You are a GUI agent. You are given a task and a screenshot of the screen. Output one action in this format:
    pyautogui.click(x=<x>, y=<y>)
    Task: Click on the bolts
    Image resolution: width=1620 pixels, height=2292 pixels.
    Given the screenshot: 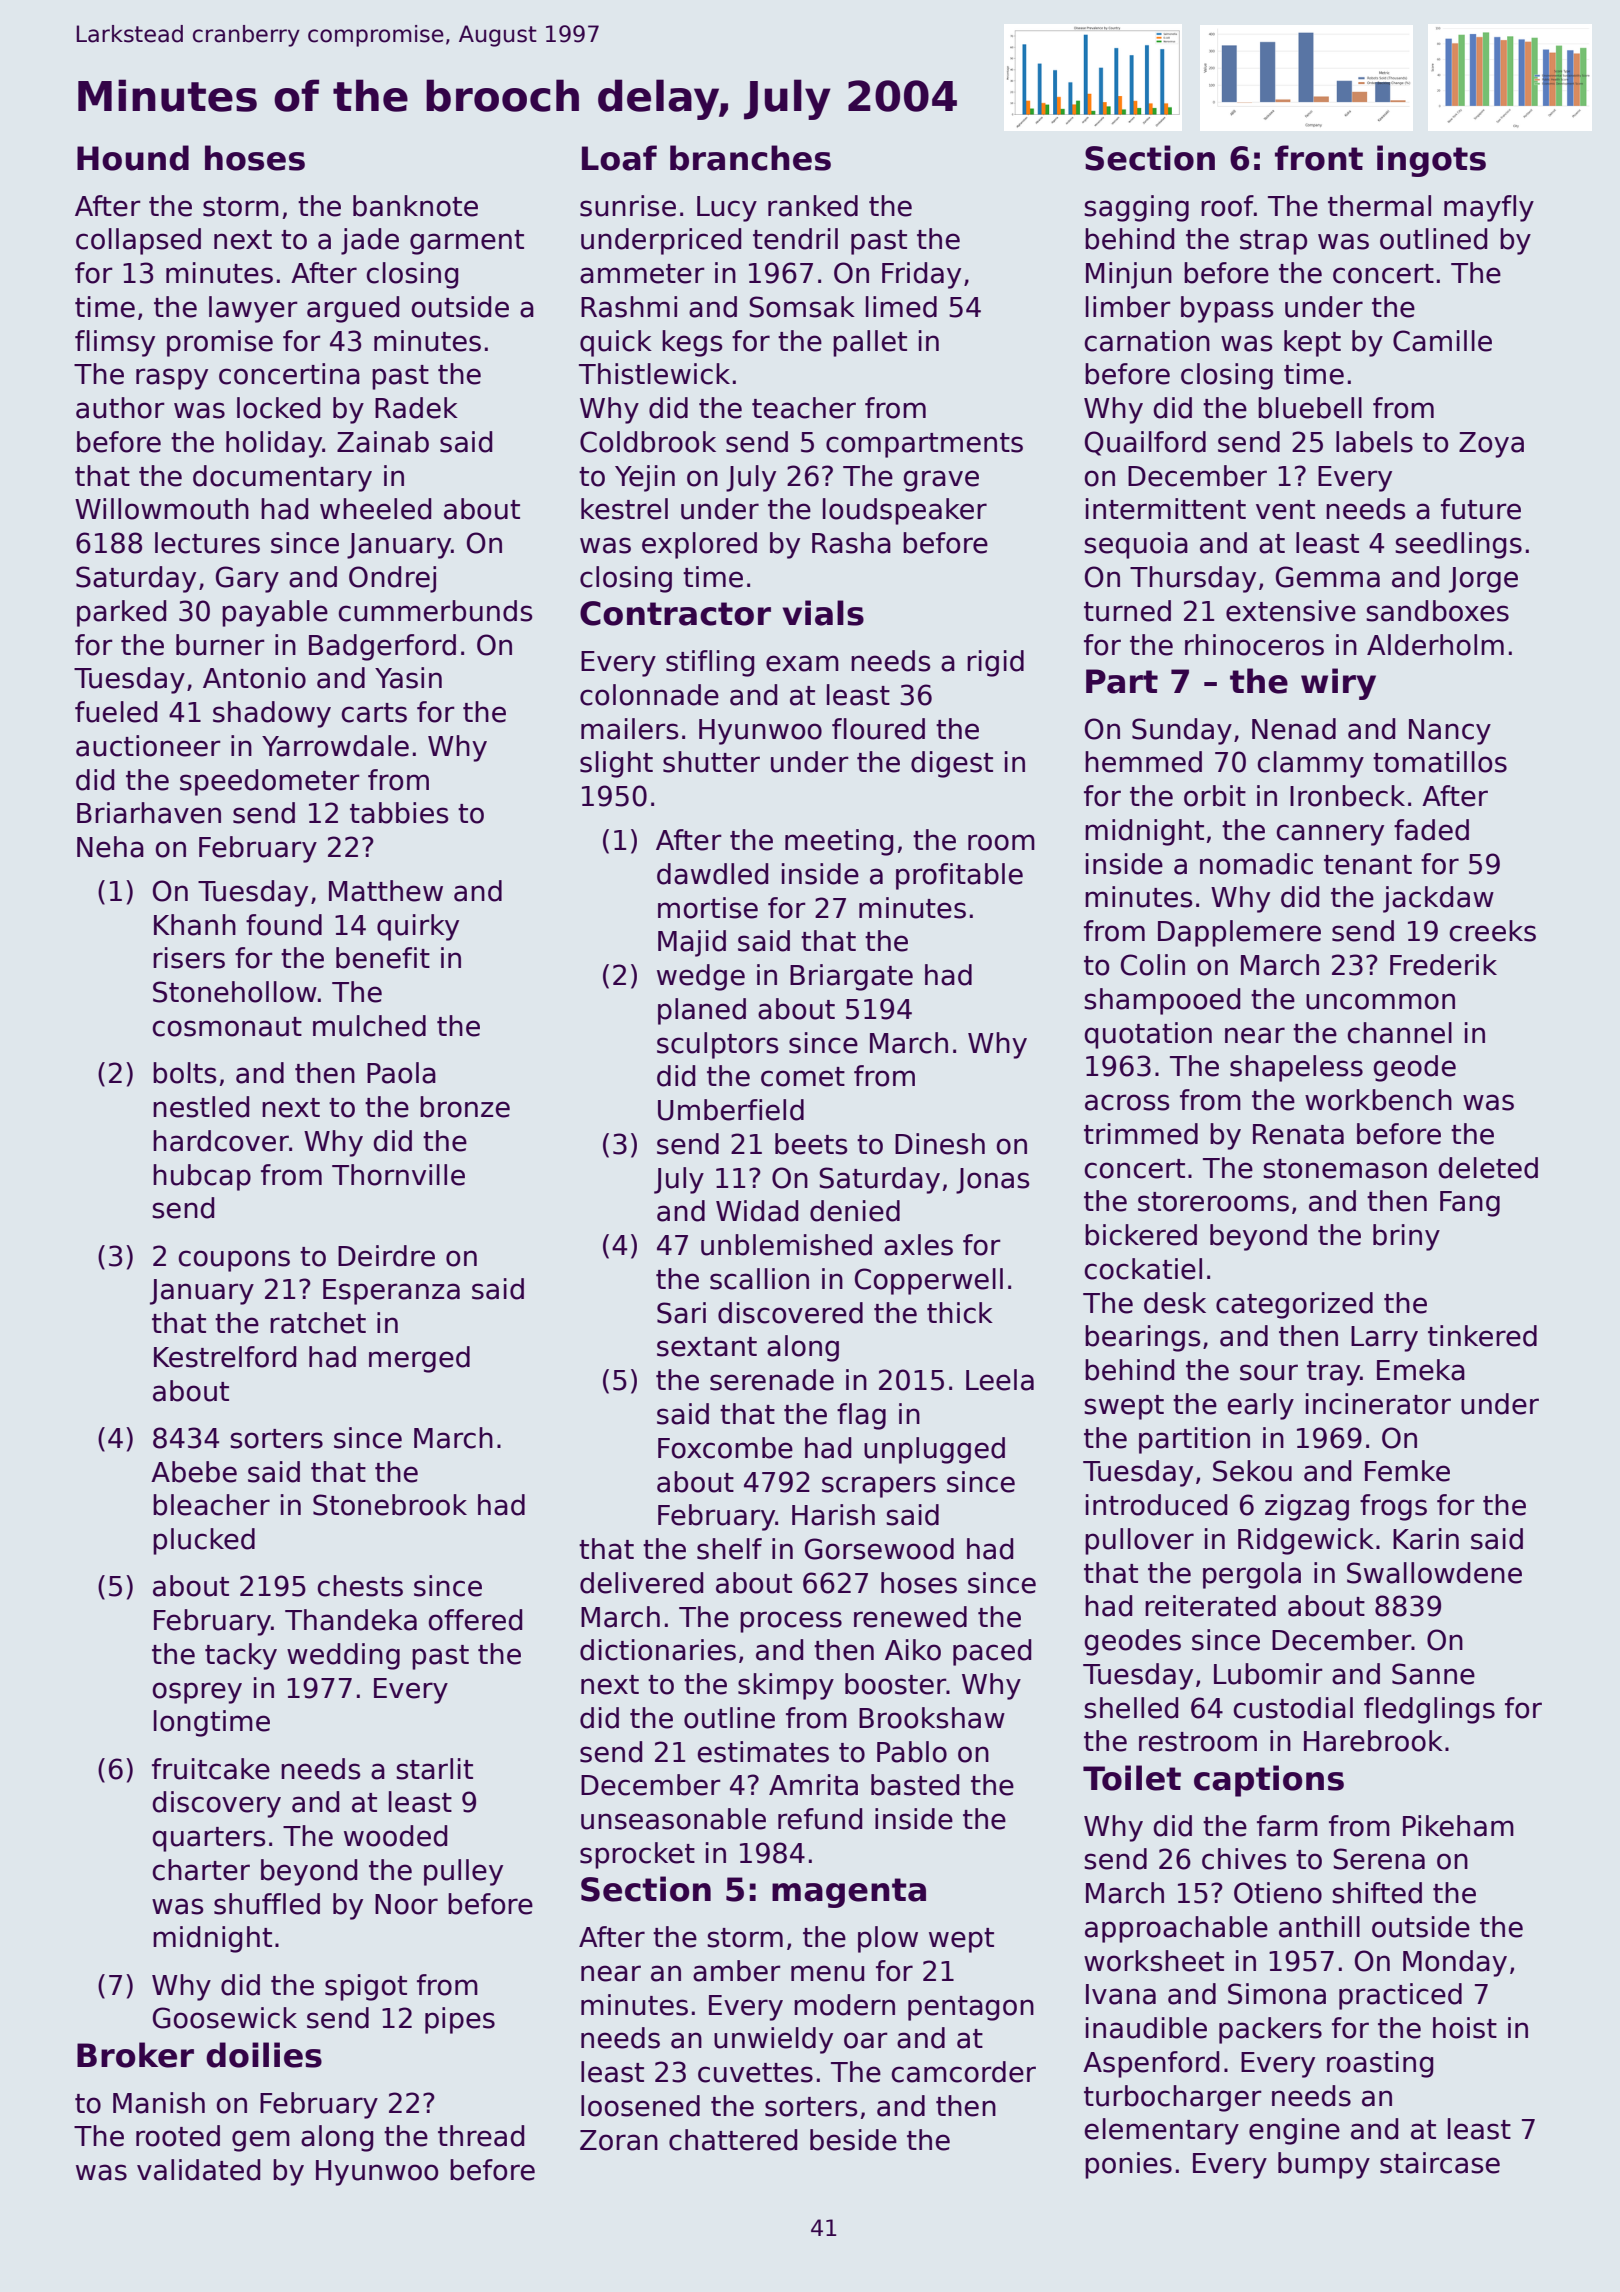 What is the action you would take?
    pyautogui.click(x=184, y=1073)
